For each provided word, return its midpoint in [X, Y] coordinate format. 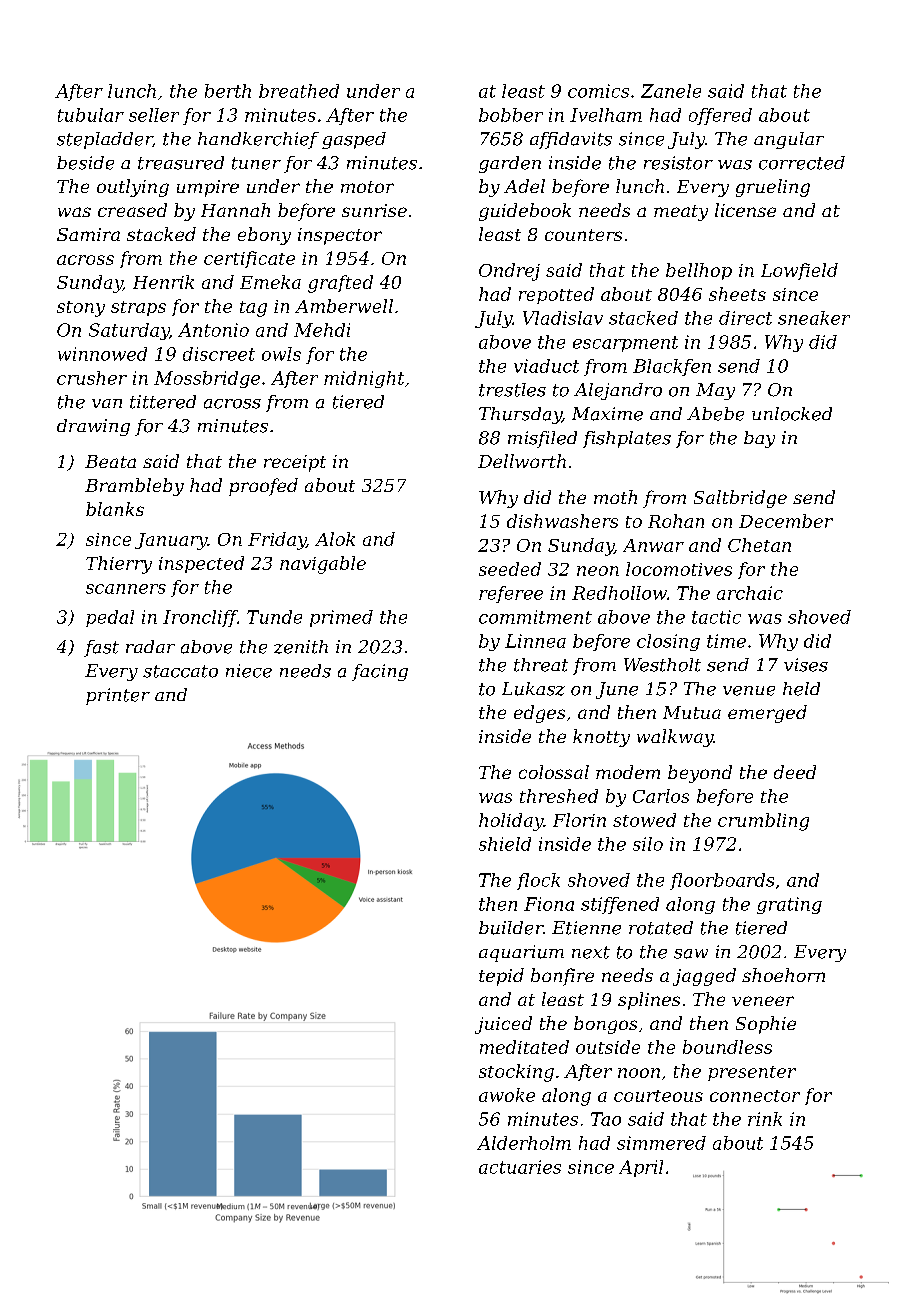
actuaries [520, 1167]
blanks [115, 509]
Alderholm [524, 1143]
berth [228, 91]
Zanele [671, 91]
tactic [716, 617]
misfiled [542, 439]
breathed [299, 91]
